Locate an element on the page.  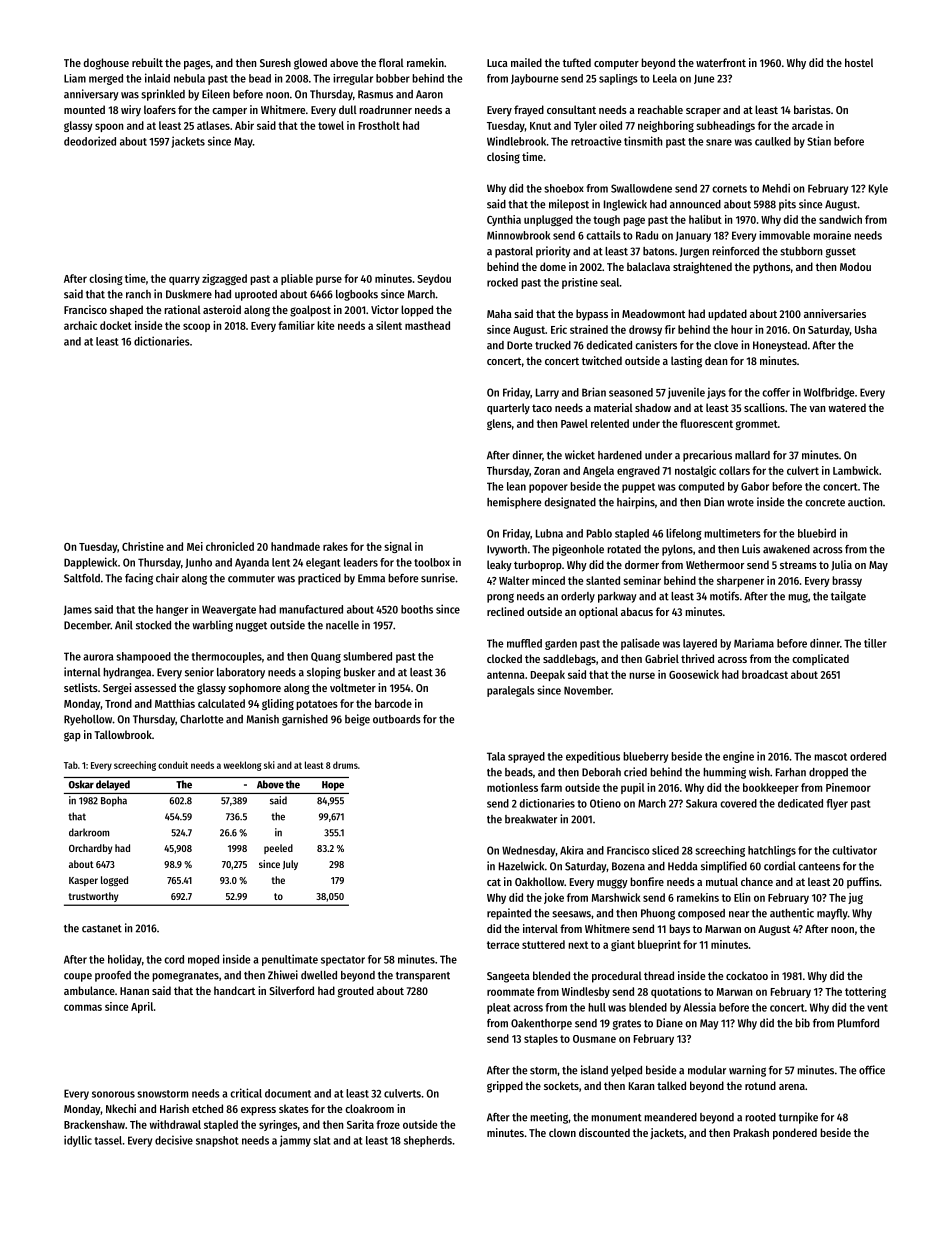
muggy is located at coordinates (612, 884).
